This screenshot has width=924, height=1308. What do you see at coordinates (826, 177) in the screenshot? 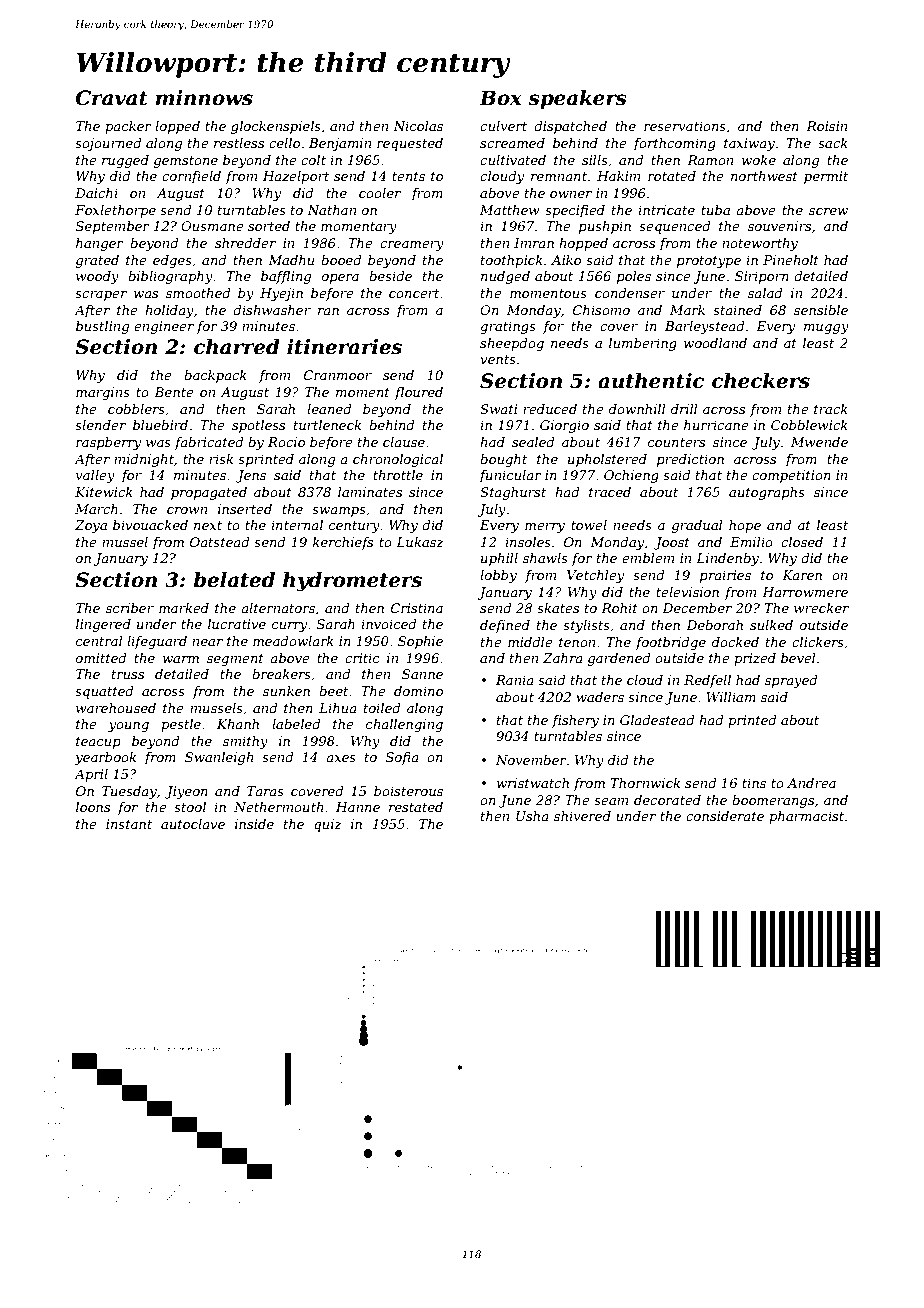
I see `permit` at bounding box center [826, 177].
